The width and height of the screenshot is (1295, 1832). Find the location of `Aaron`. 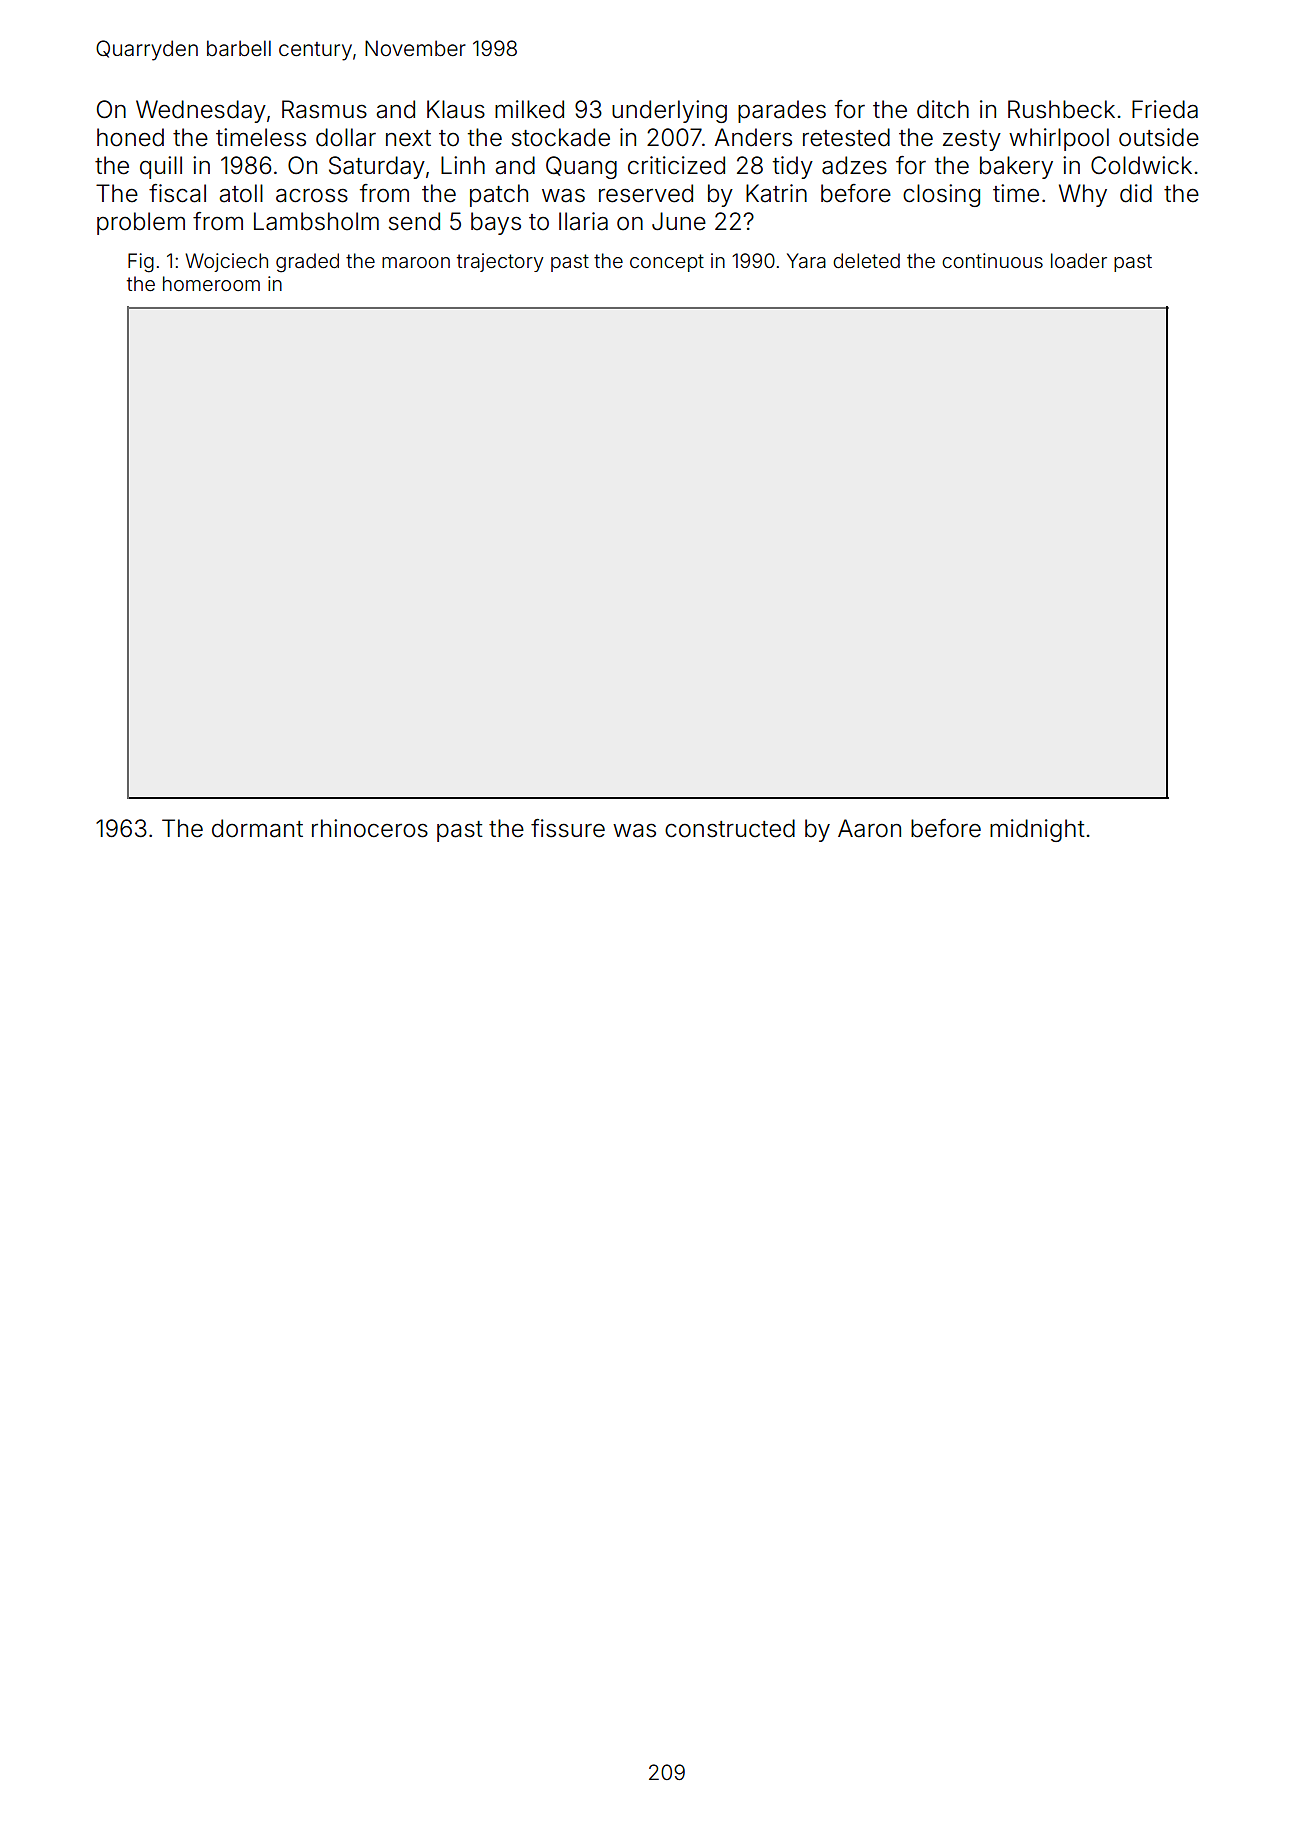

Aaron is located at coordinates (869, 828).
